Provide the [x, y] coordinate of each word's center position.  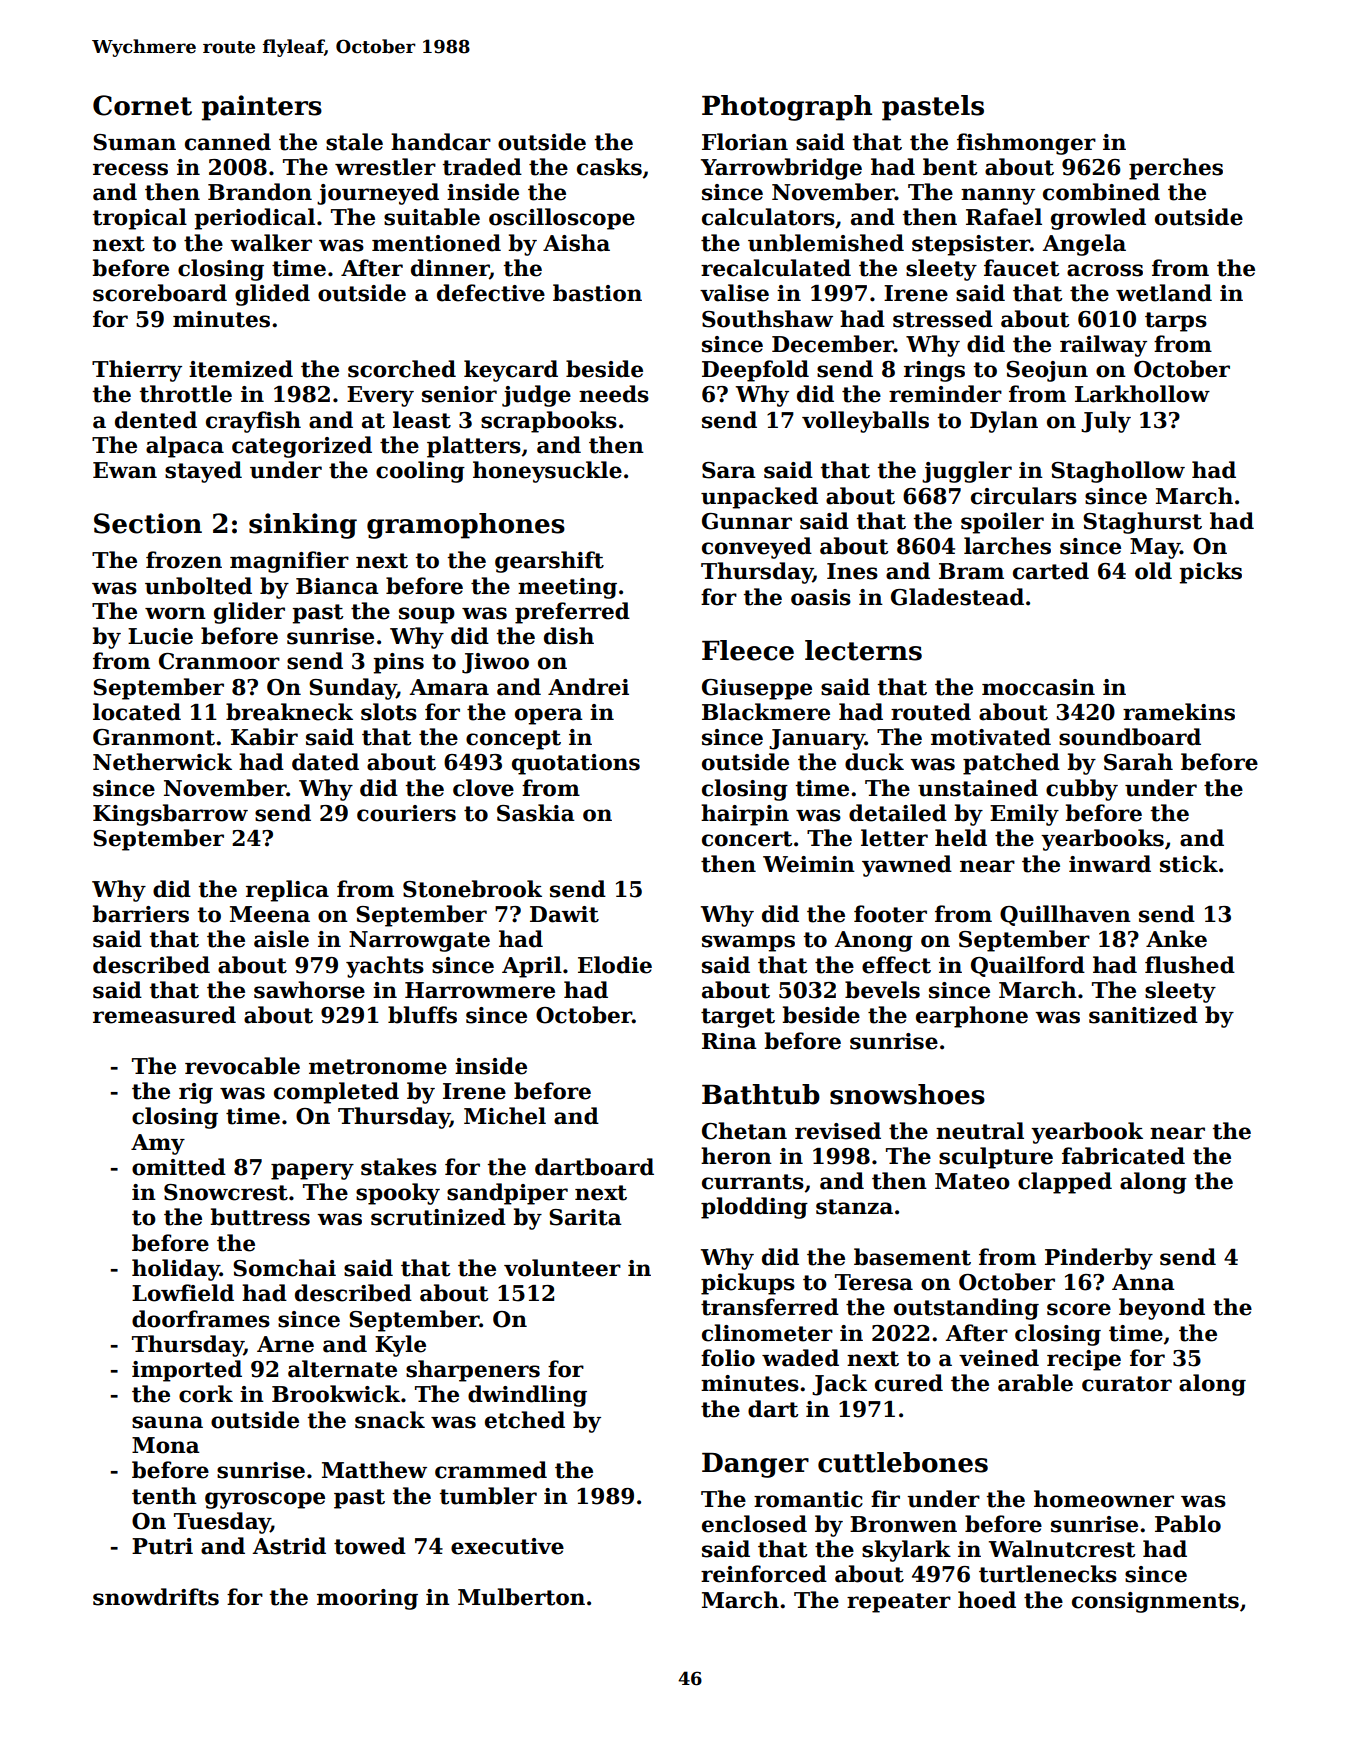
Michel [505, 1116]
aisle [281, 939]
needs [614, 394]
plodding [754, 1208]
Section [148, 523]
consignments [1155, 1602]
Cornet [142, 105]
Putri [162, 1546]
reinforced [764, 1574]
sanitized [1143, 1015]
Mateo [972, 1181]
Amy [158, 1144]
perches [1176, 169]
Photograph [787, 108]
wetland [1164, 293]
